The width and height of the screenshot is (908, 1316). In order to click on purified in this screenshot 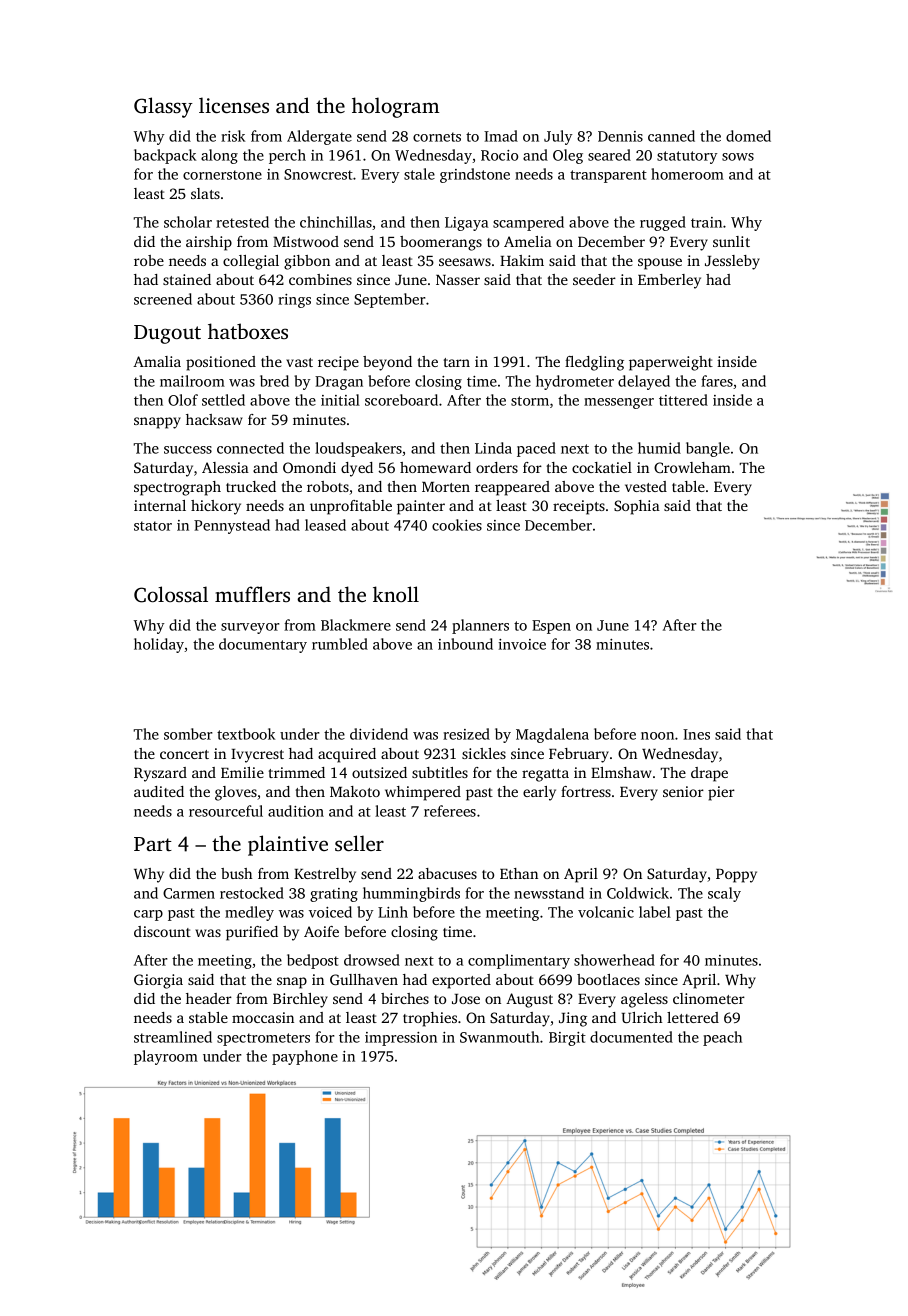, I will do `click(252, 933)`.
